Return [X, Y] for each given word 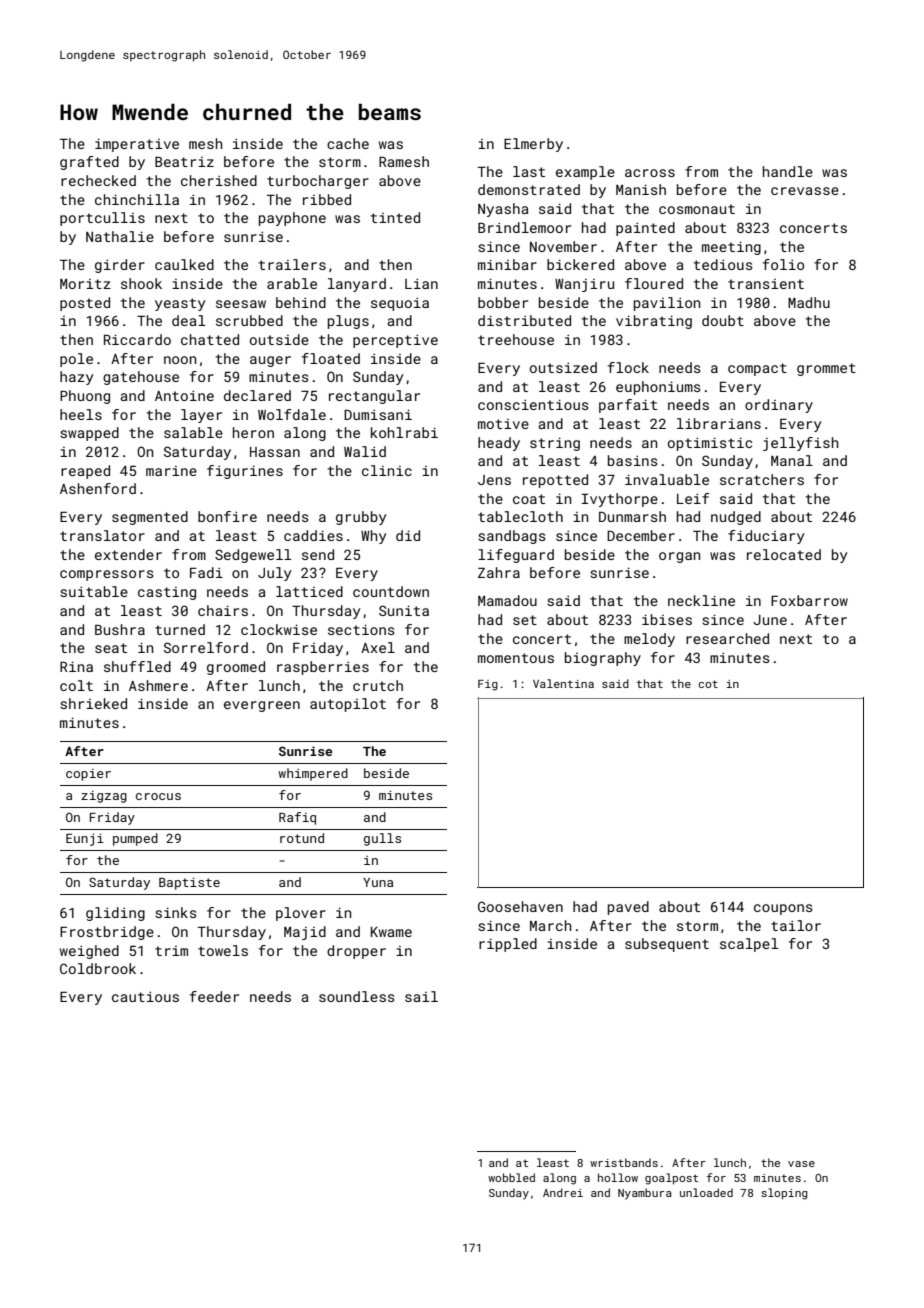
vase [801, 1164]
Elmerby [533, 145]
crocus [158, 796]
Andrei [563, 1192]
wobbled [511, 1177]
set [525, 620]
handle [788, 171]
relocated [784, 554]
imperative [137, 145]
